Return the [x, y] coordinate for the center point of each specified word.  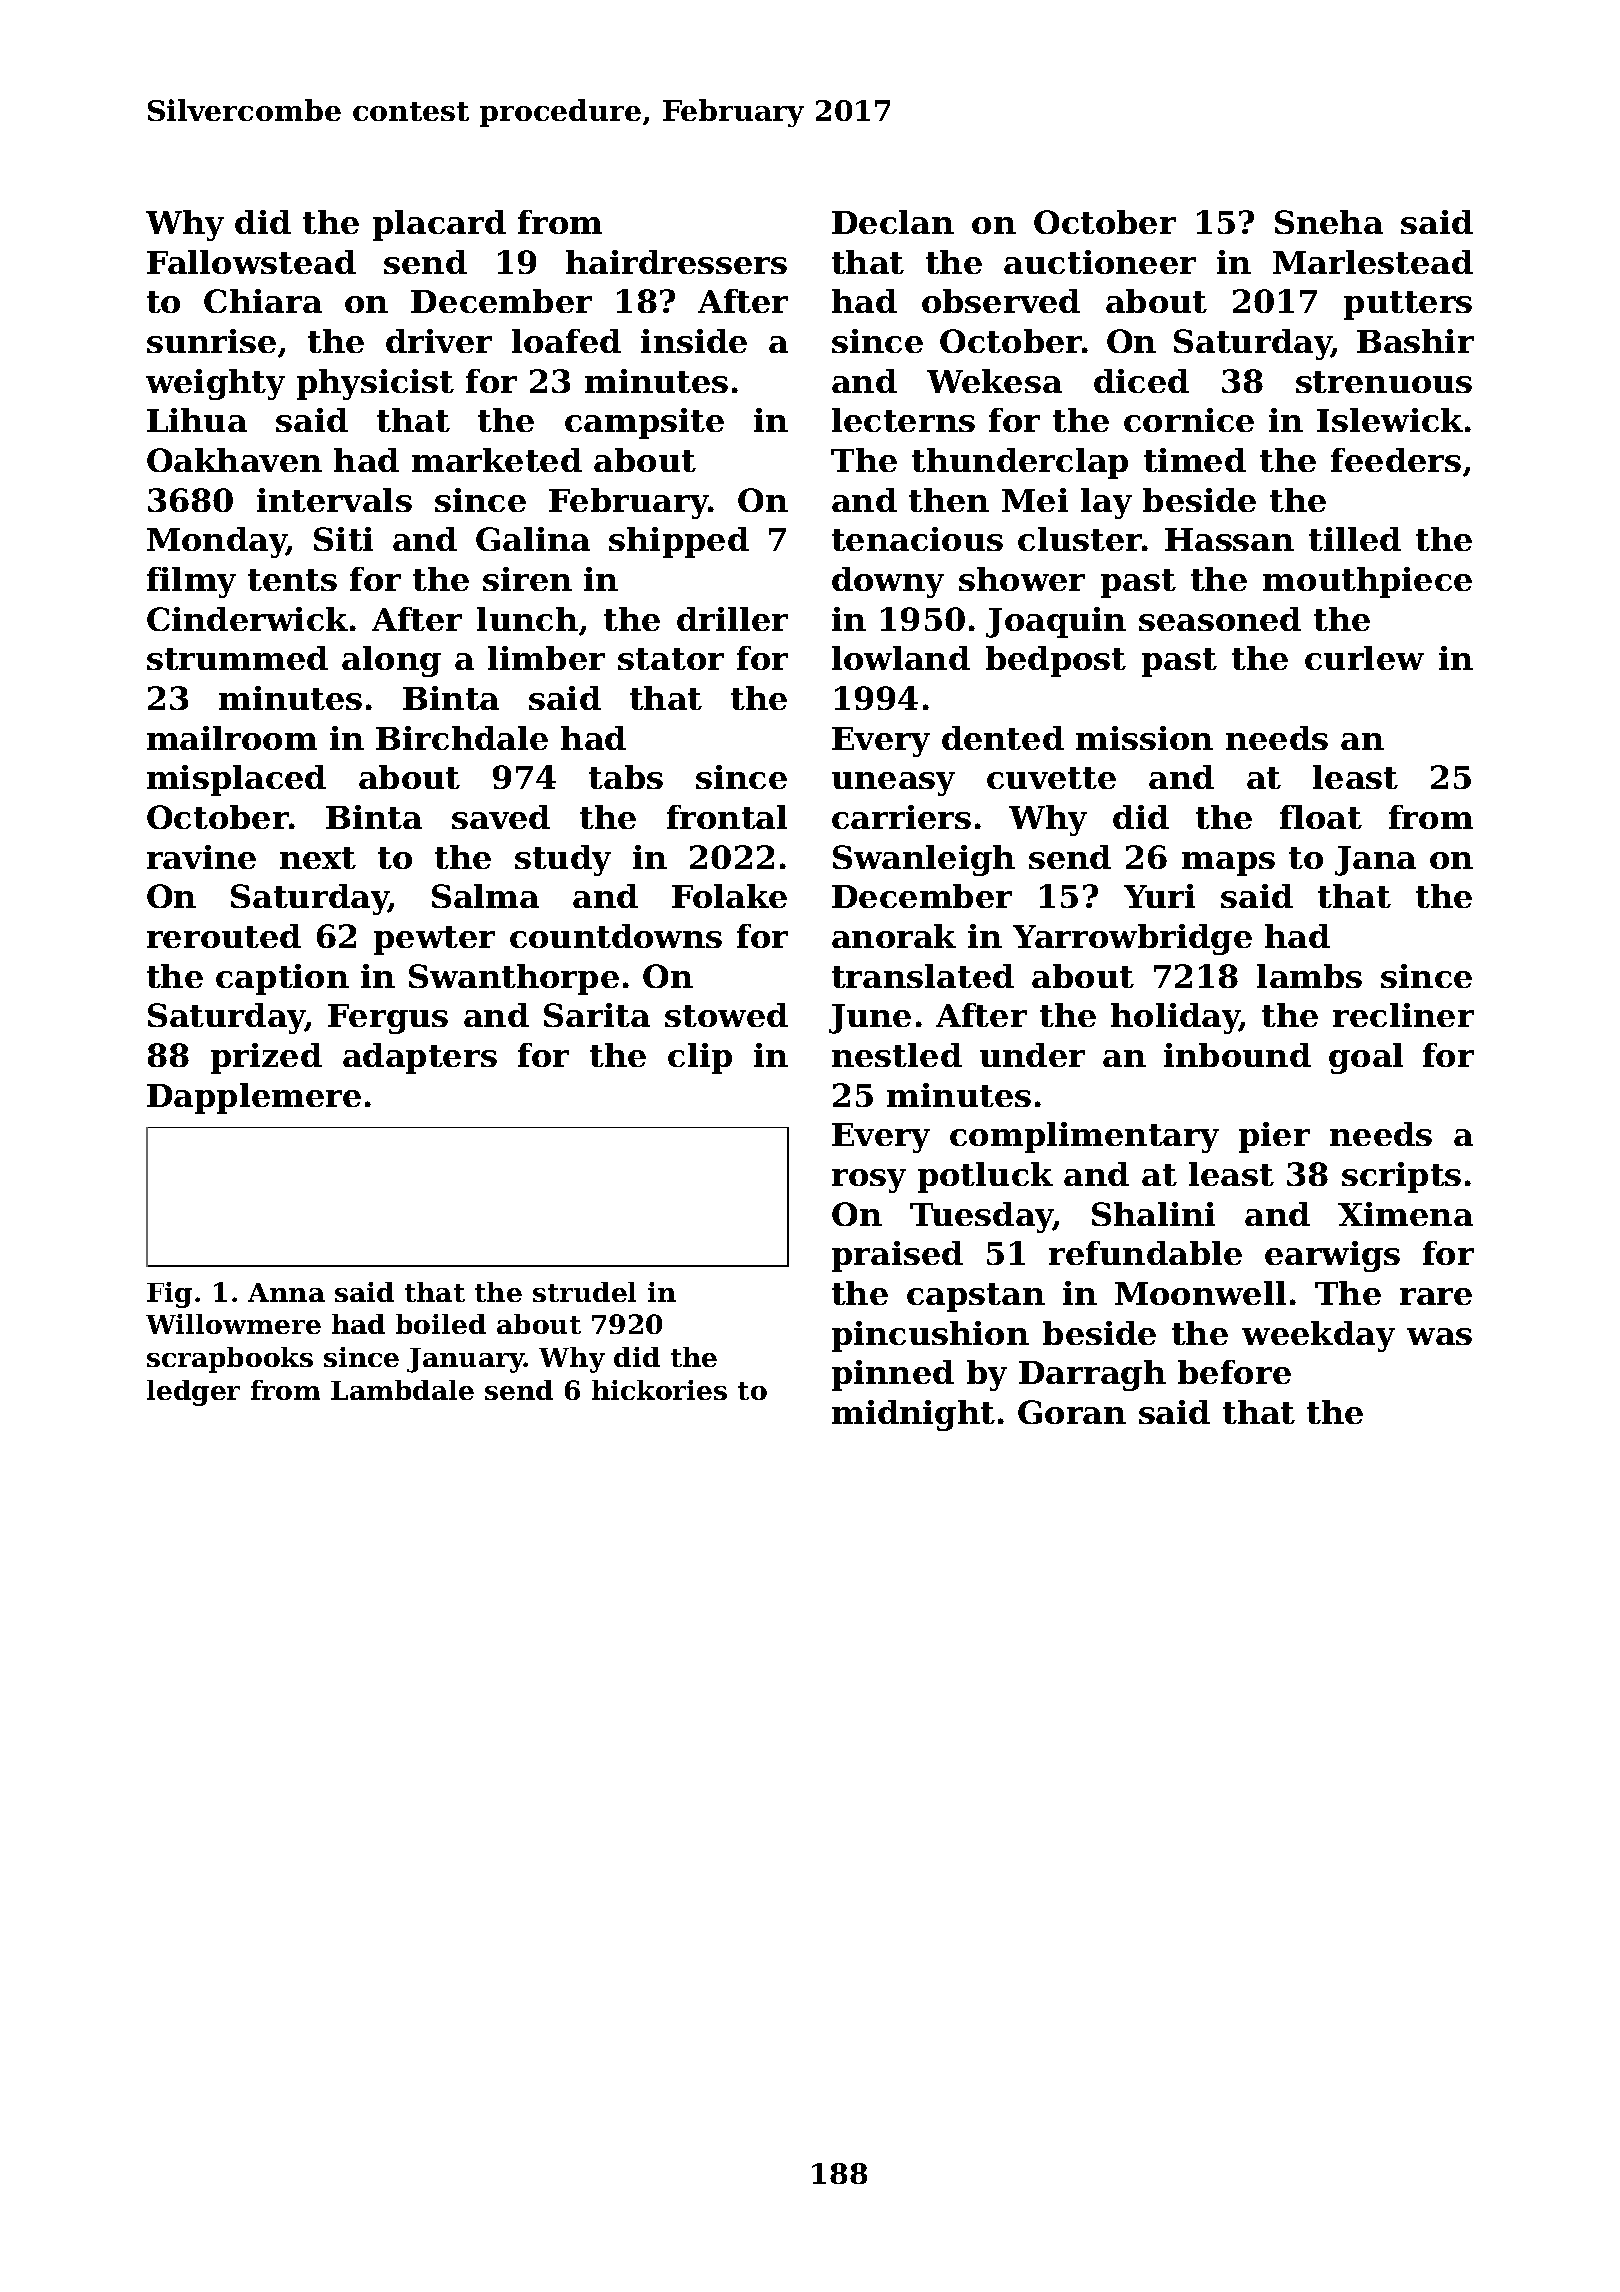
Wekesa [994, 381]
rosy [869, 1181]
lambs [1309, 976]
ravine [201, 857]
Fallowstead [251, 262]
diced [1141, 381]
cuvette [1051, 778]
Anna [286, 1292]
